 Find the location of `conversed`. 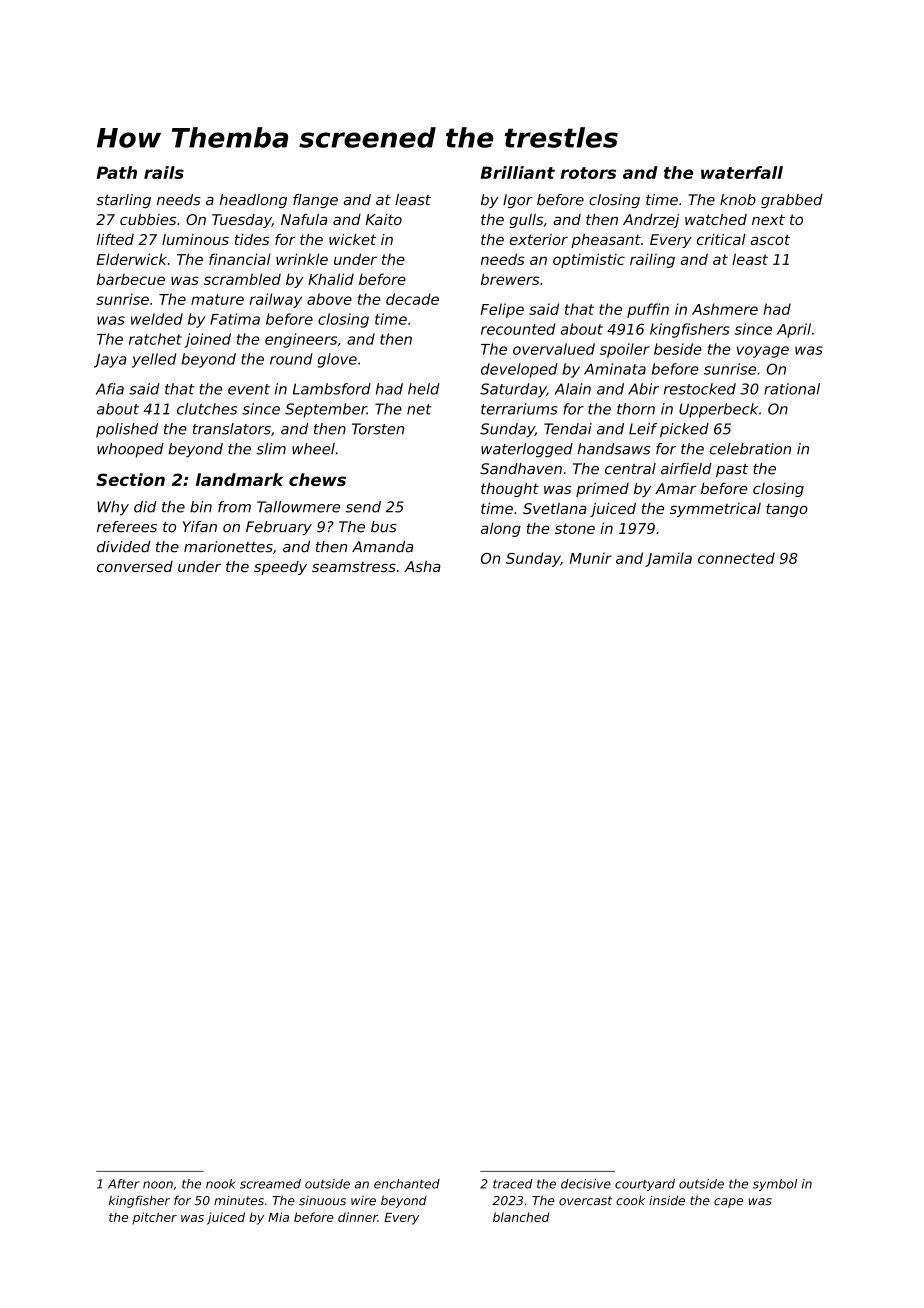

conversed is located at coordinates (135, 566).
